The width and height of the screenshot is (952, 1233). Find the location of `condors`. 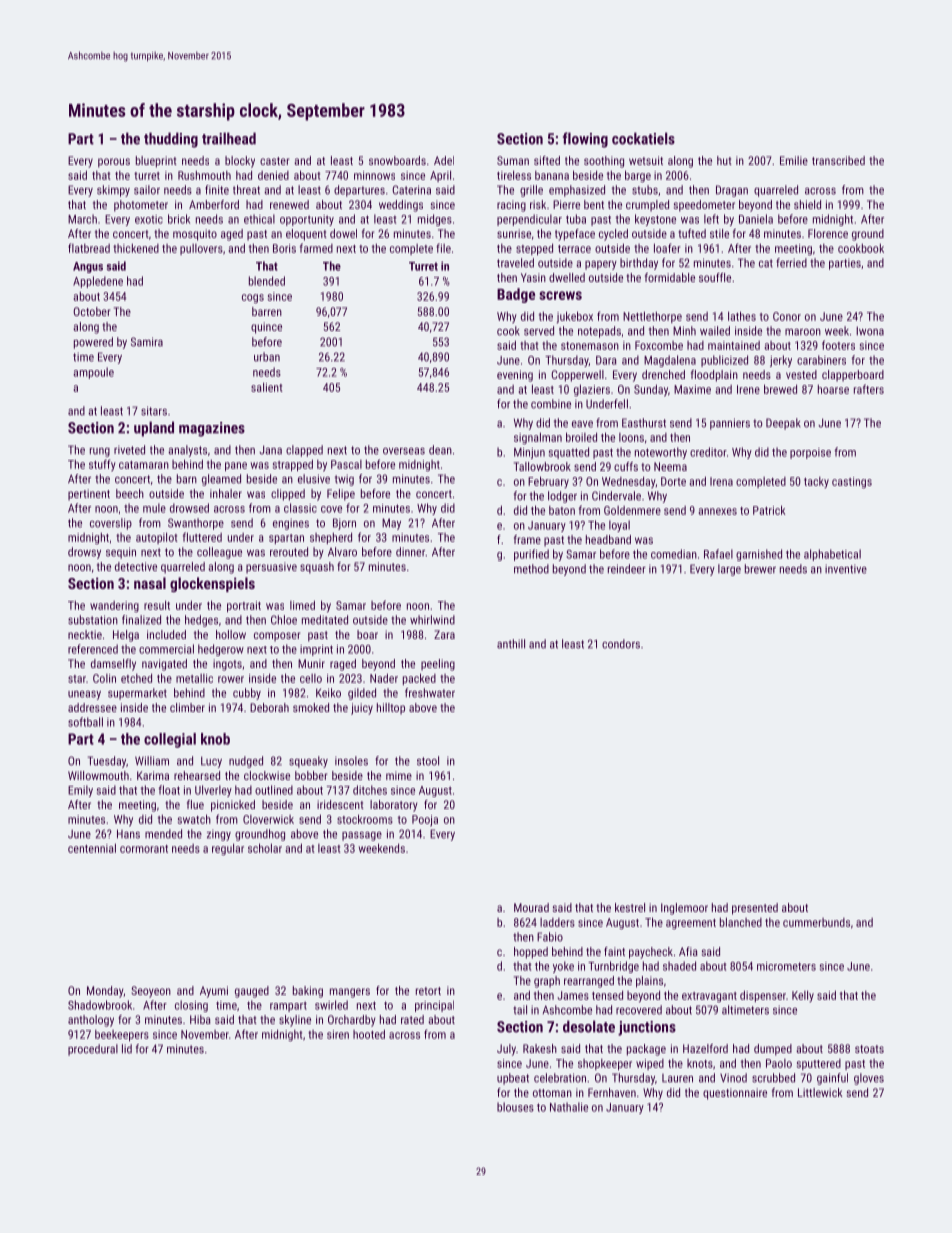

condors is located at coordinates (621, 644).
